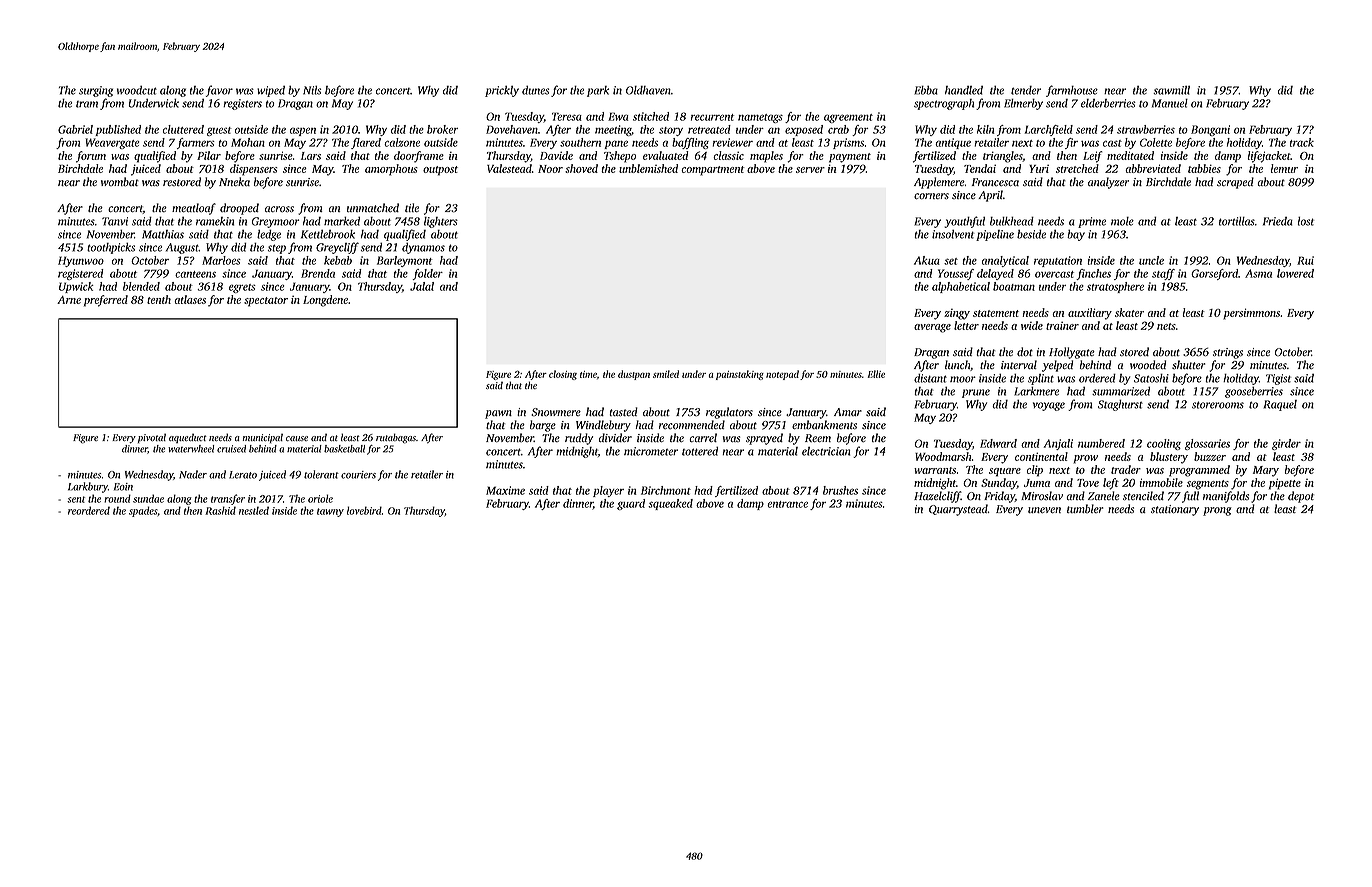  Describe the element at coordinates (266, 302) in the screenshot. I see `spectator` at that location.
